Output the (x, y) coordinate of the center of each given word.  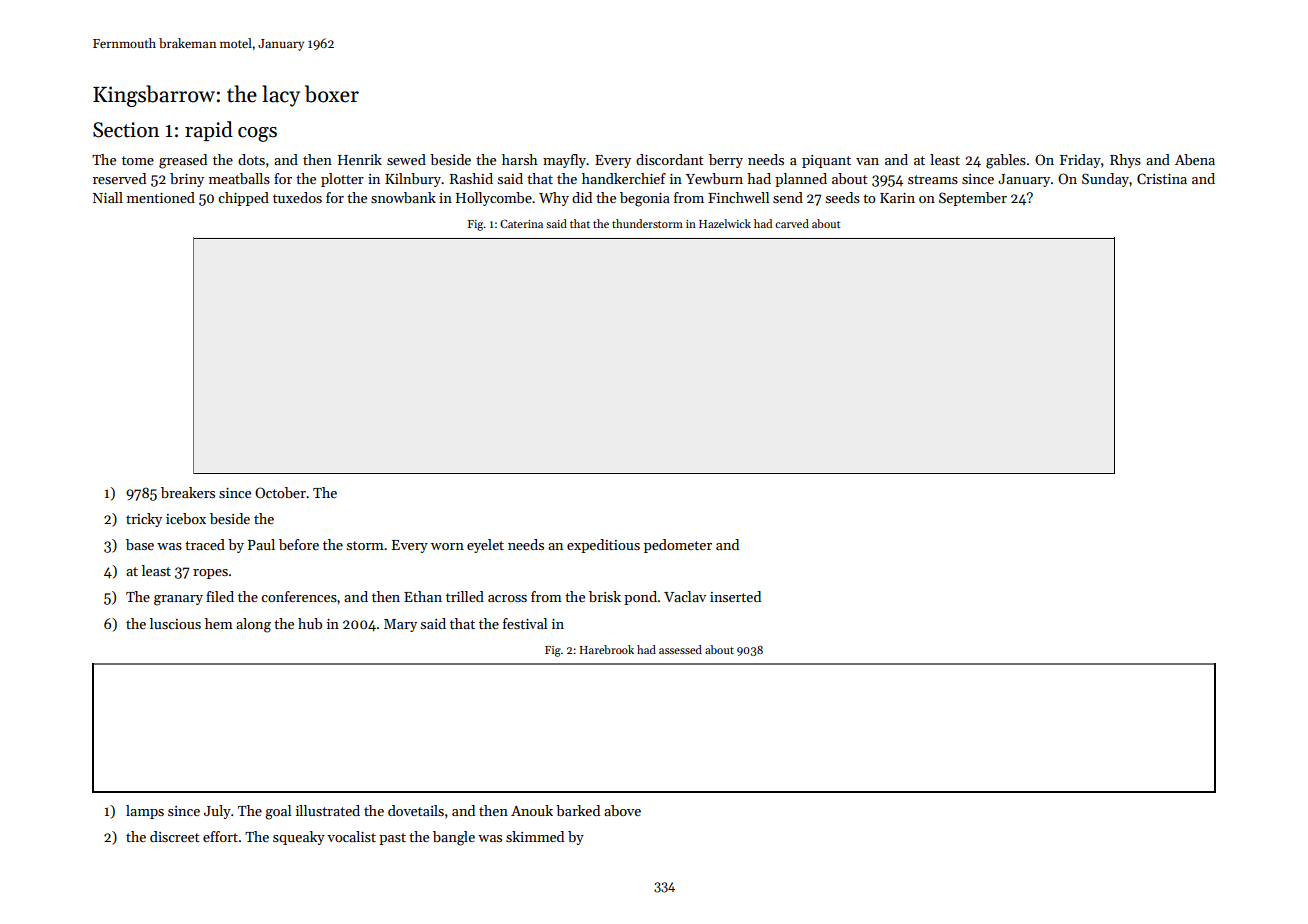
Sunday (1106, 180)
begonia (645, 199)
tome (138, 160)
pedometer (678, 546)
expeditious (603, 546)
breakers (188, 492)
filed (220, 596)
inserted (735, 596)
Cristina (1162, 178)
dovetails (416, 810)
